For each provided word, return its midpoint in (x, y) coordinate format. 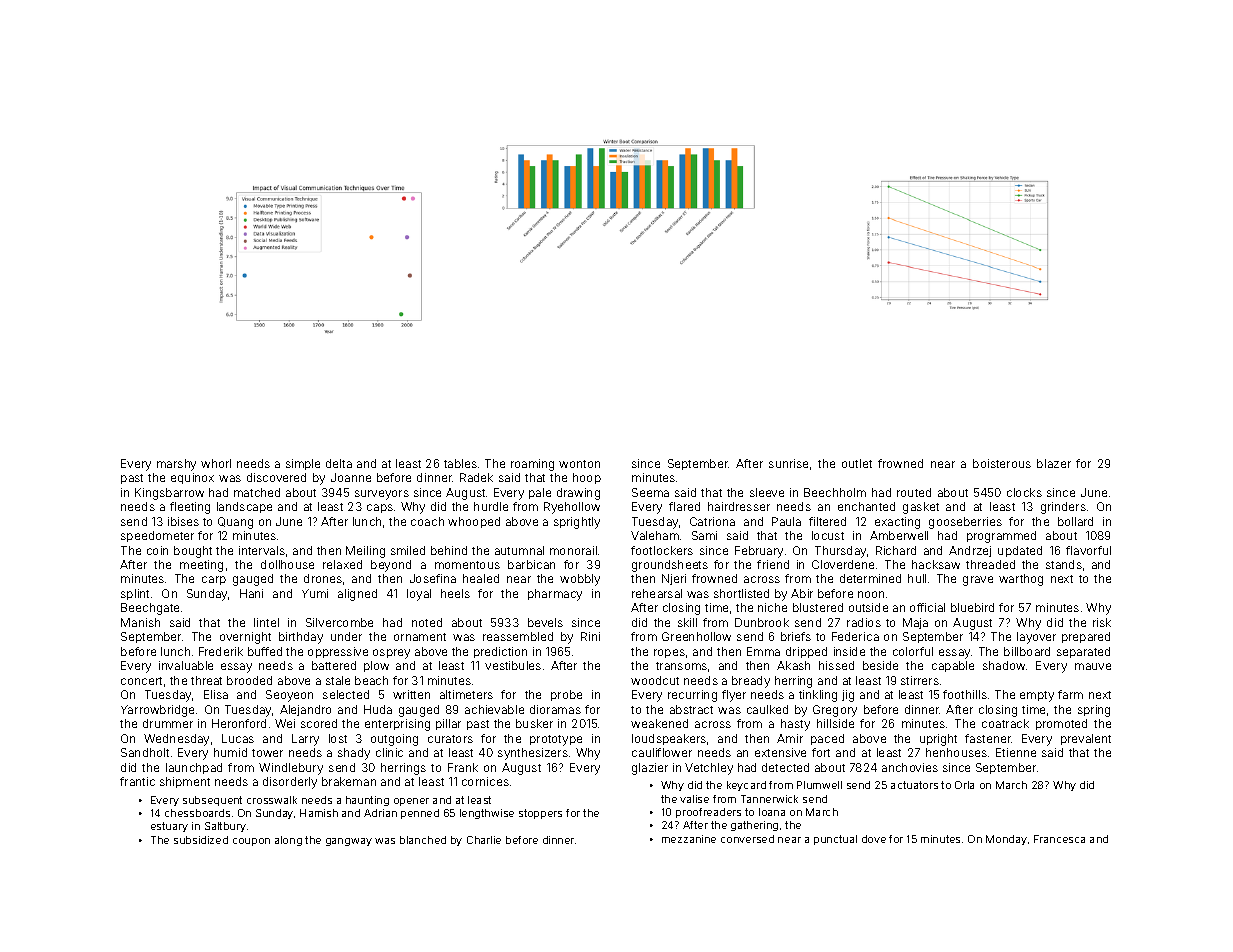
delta (339, 463)
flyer (734, 696)
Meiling (365, 552)
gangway (349, 842)
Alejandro (305, 710)
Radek (476, 477)
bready (751, 682)
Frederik (221, 651)
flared (684, 506)
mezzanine (689, 839)
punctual (835, 840)
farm (1070, 694)
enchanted (866, 506)
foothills (965, 694)
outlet (857, 463)
